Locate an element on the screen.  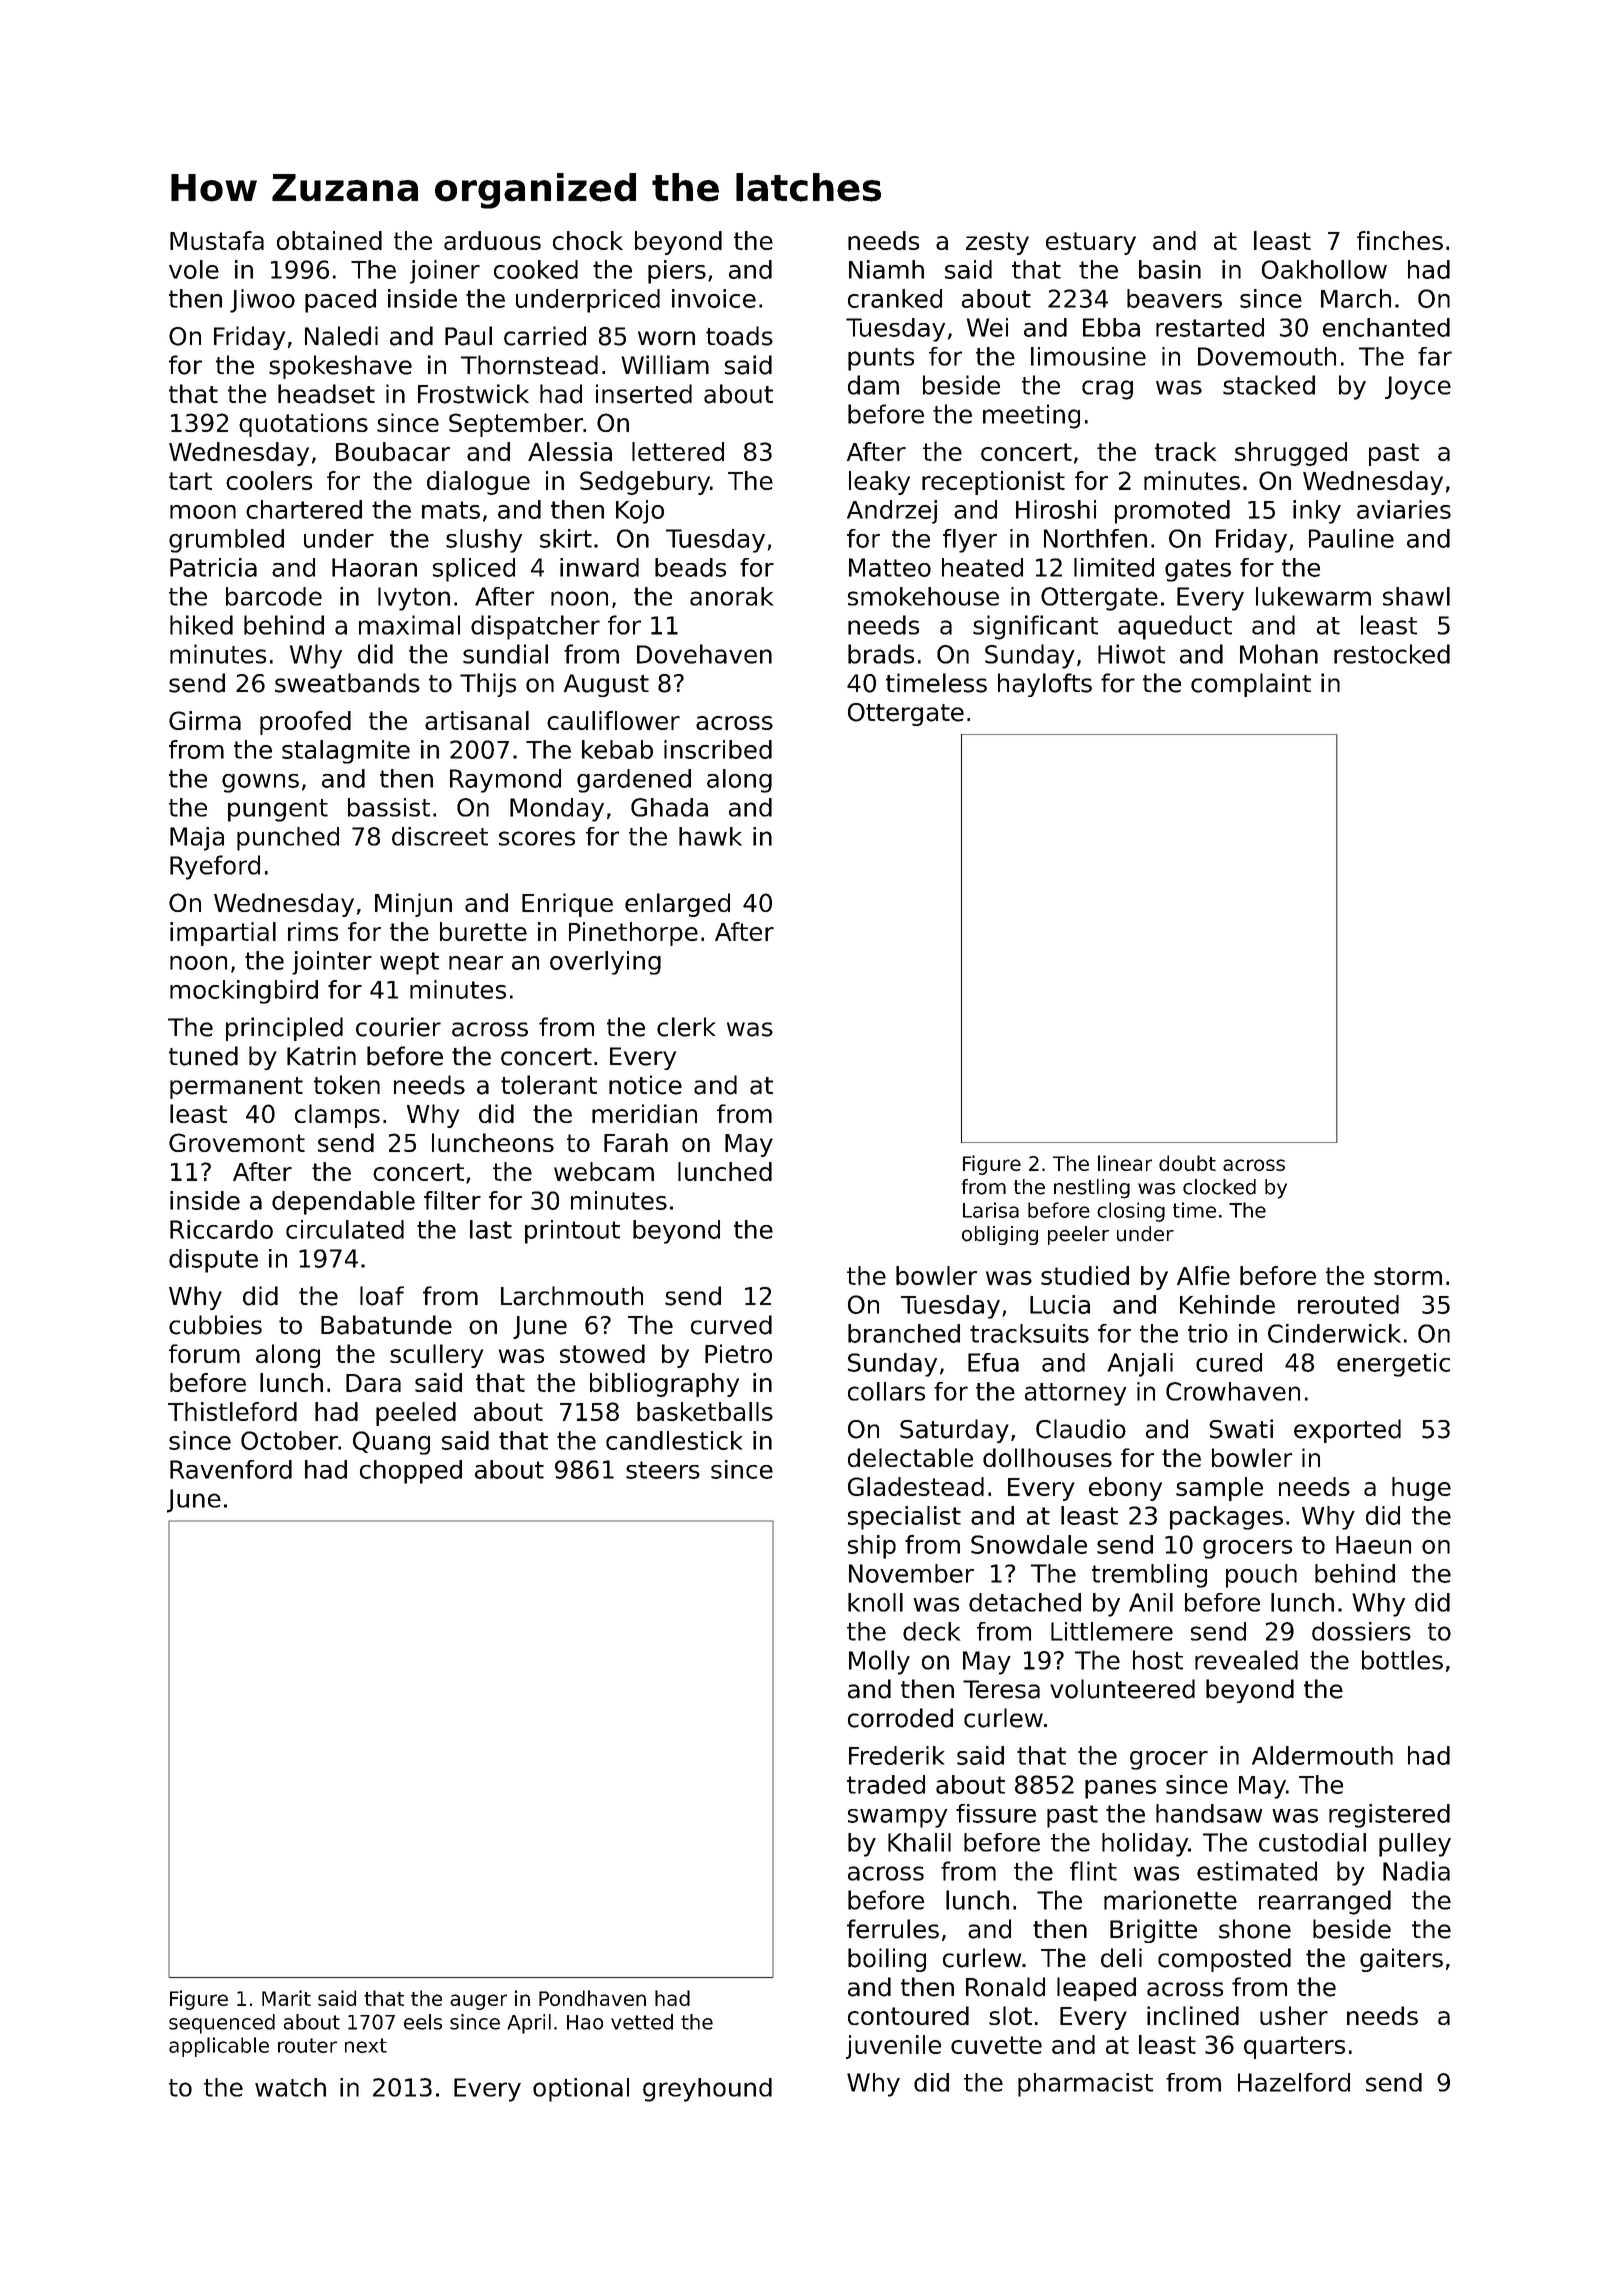
finches is located at coordinates (1400, 240).
